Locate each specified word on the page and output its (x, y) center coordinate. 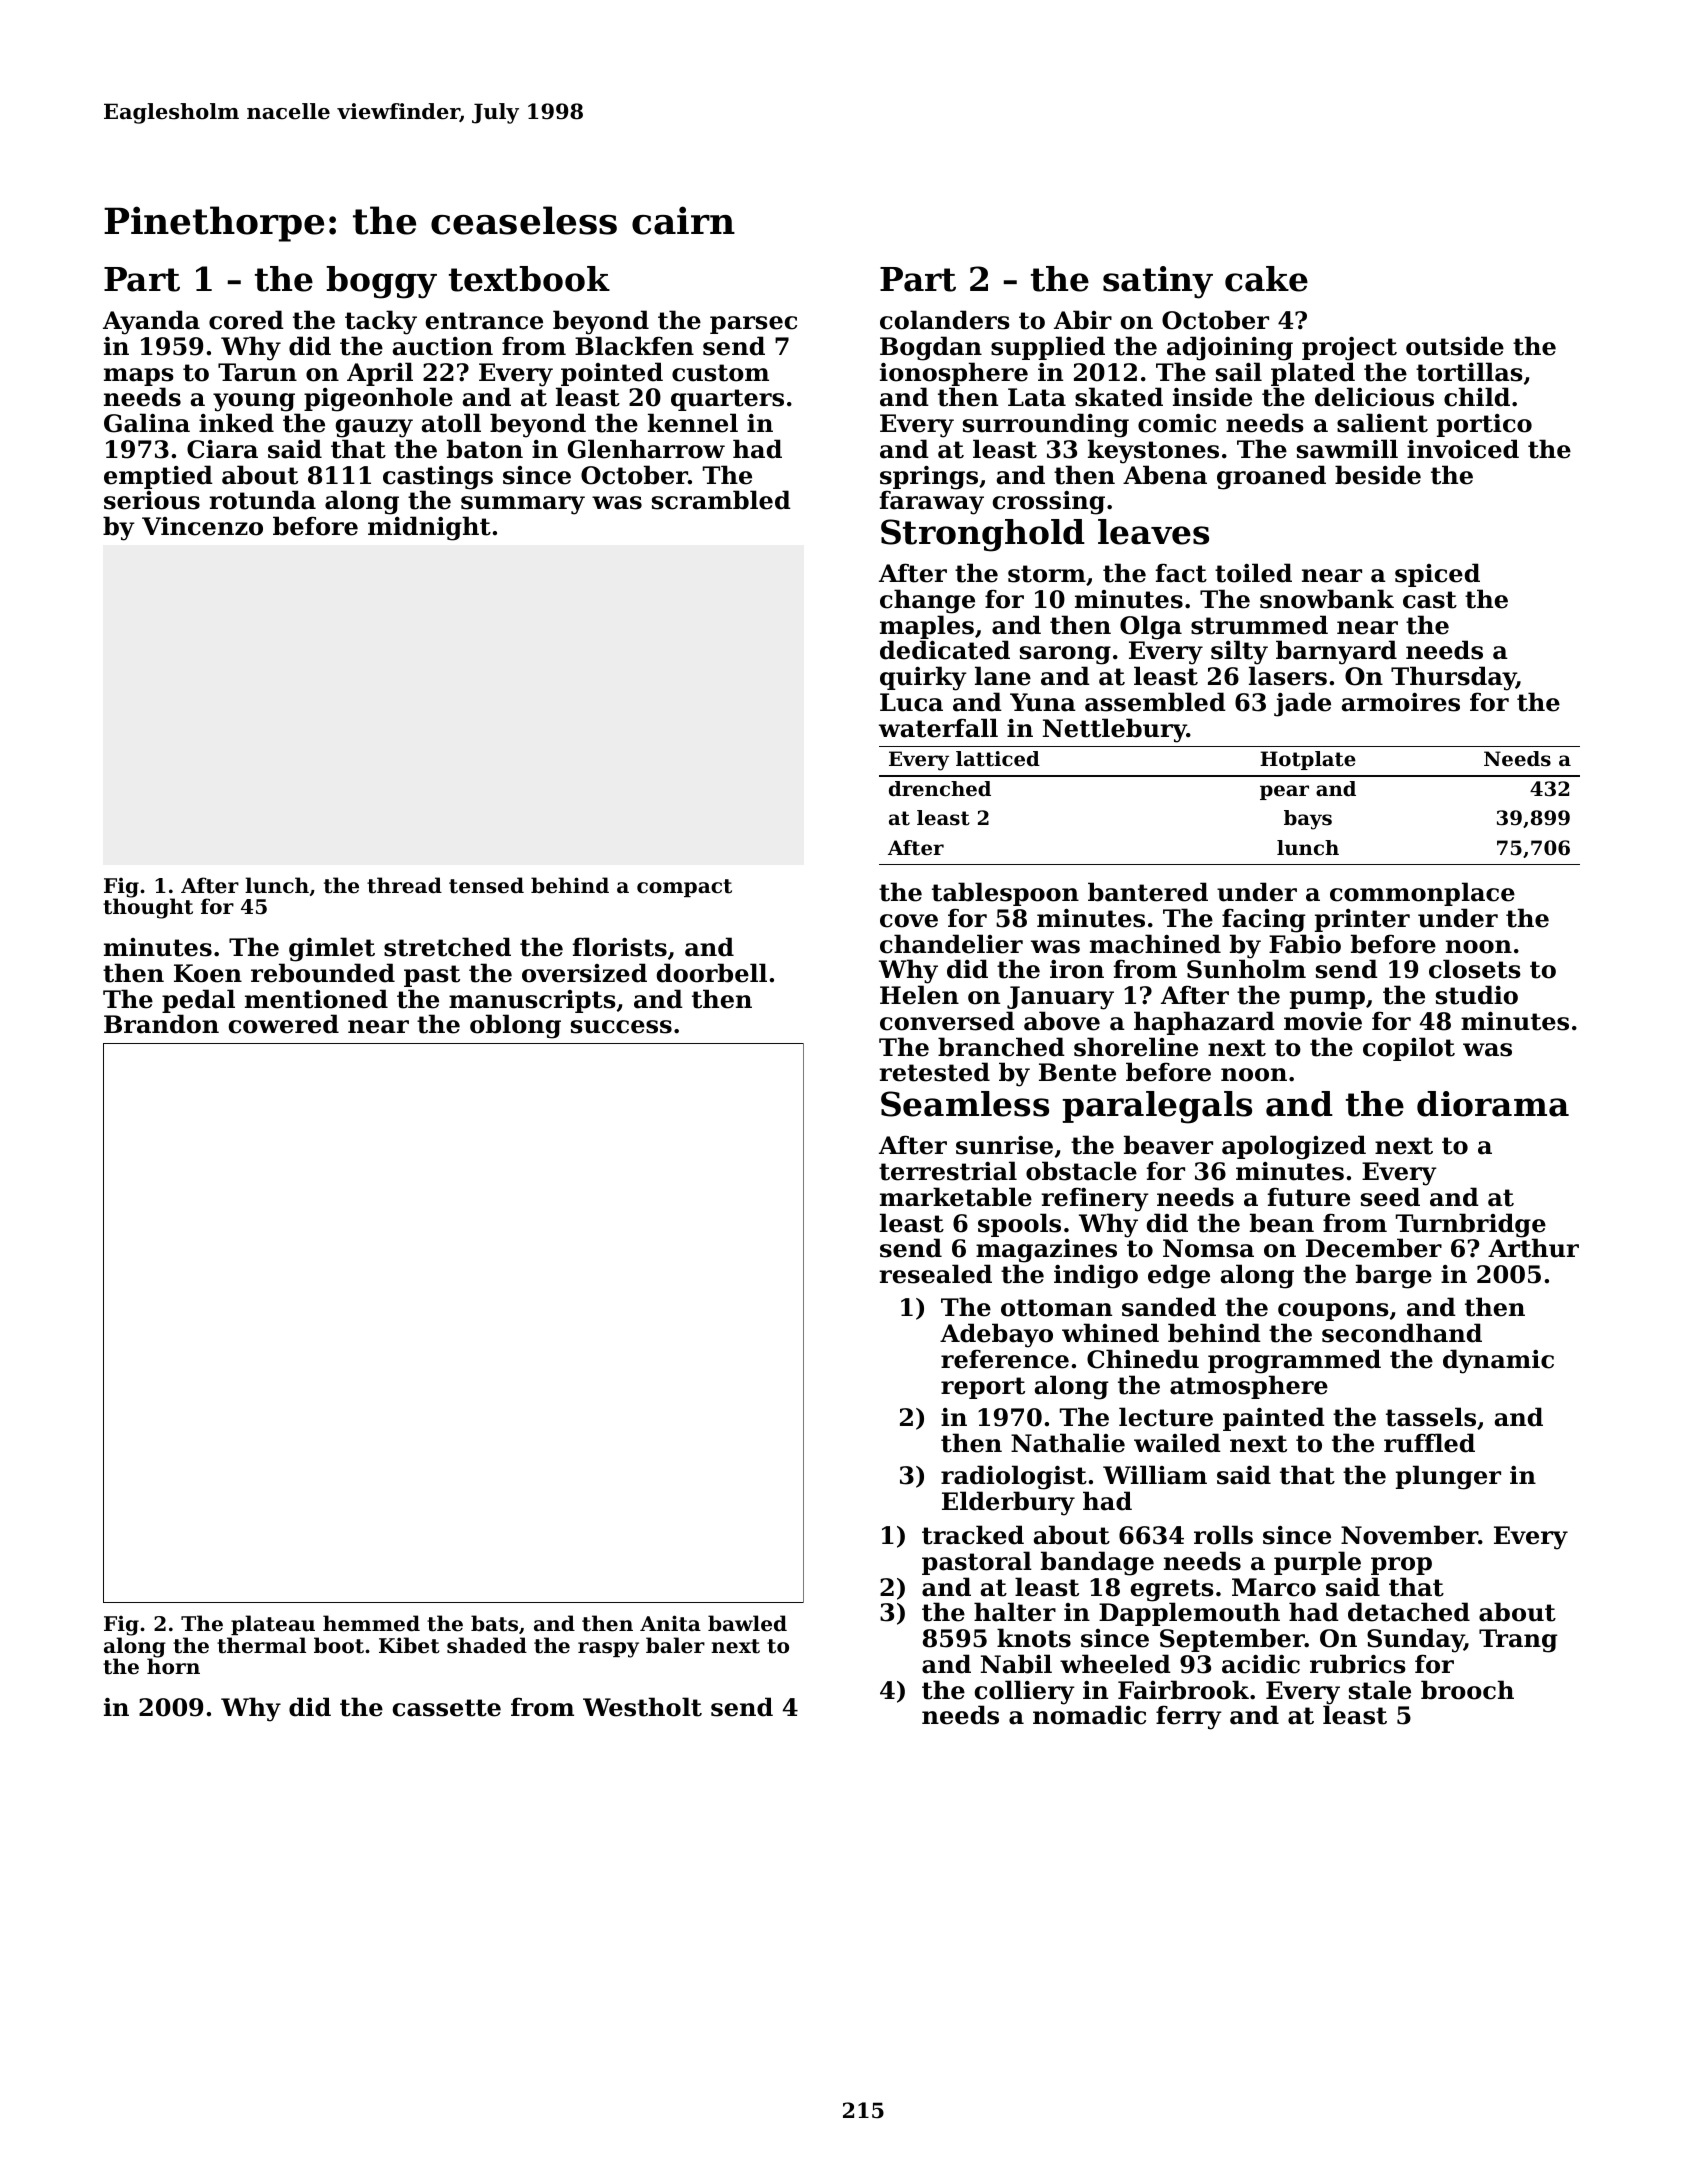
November (1409, 1535)
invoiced (1463, 449)
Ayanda (151, 322)
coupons (1333, 1312)
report (983, 1388)
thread (404, 885)
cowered (284, 1024)
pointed (612, 374)
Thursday (1453, 678)
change (927, 601)
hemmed (371, 1623)
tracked (973, 1535)
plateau (273, 1625)
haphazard (1204, 1023)
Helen (919, 995)
